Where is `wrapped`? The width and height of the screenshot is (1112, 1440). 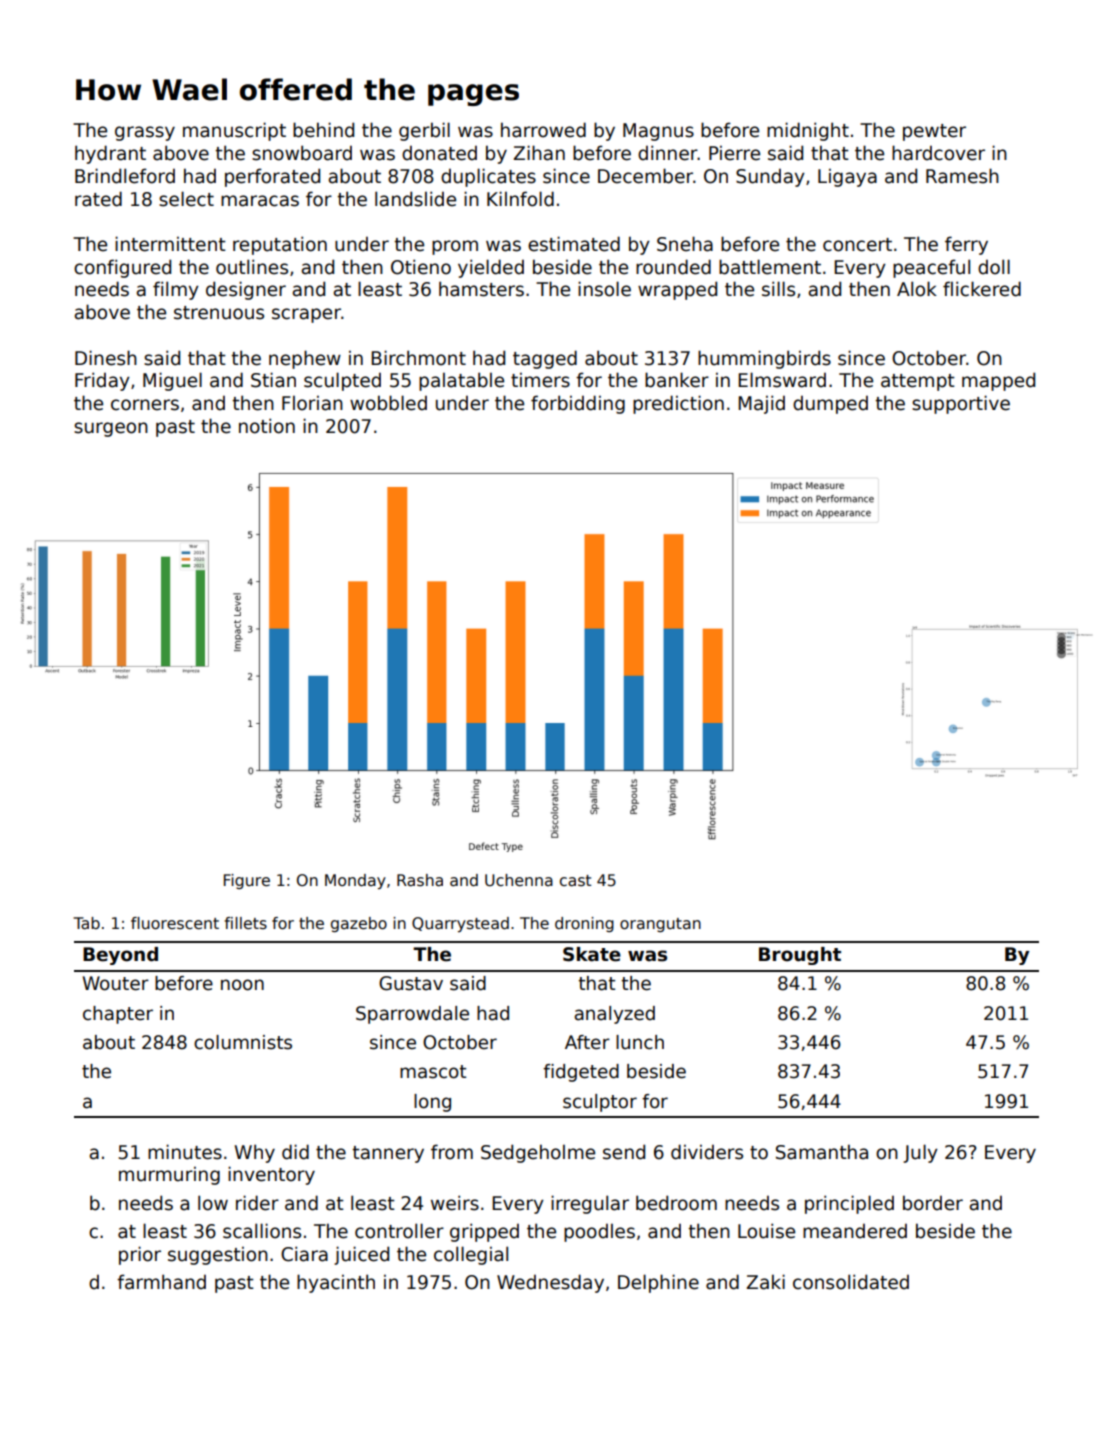
wrapped is located at coordinates (677, 290).
